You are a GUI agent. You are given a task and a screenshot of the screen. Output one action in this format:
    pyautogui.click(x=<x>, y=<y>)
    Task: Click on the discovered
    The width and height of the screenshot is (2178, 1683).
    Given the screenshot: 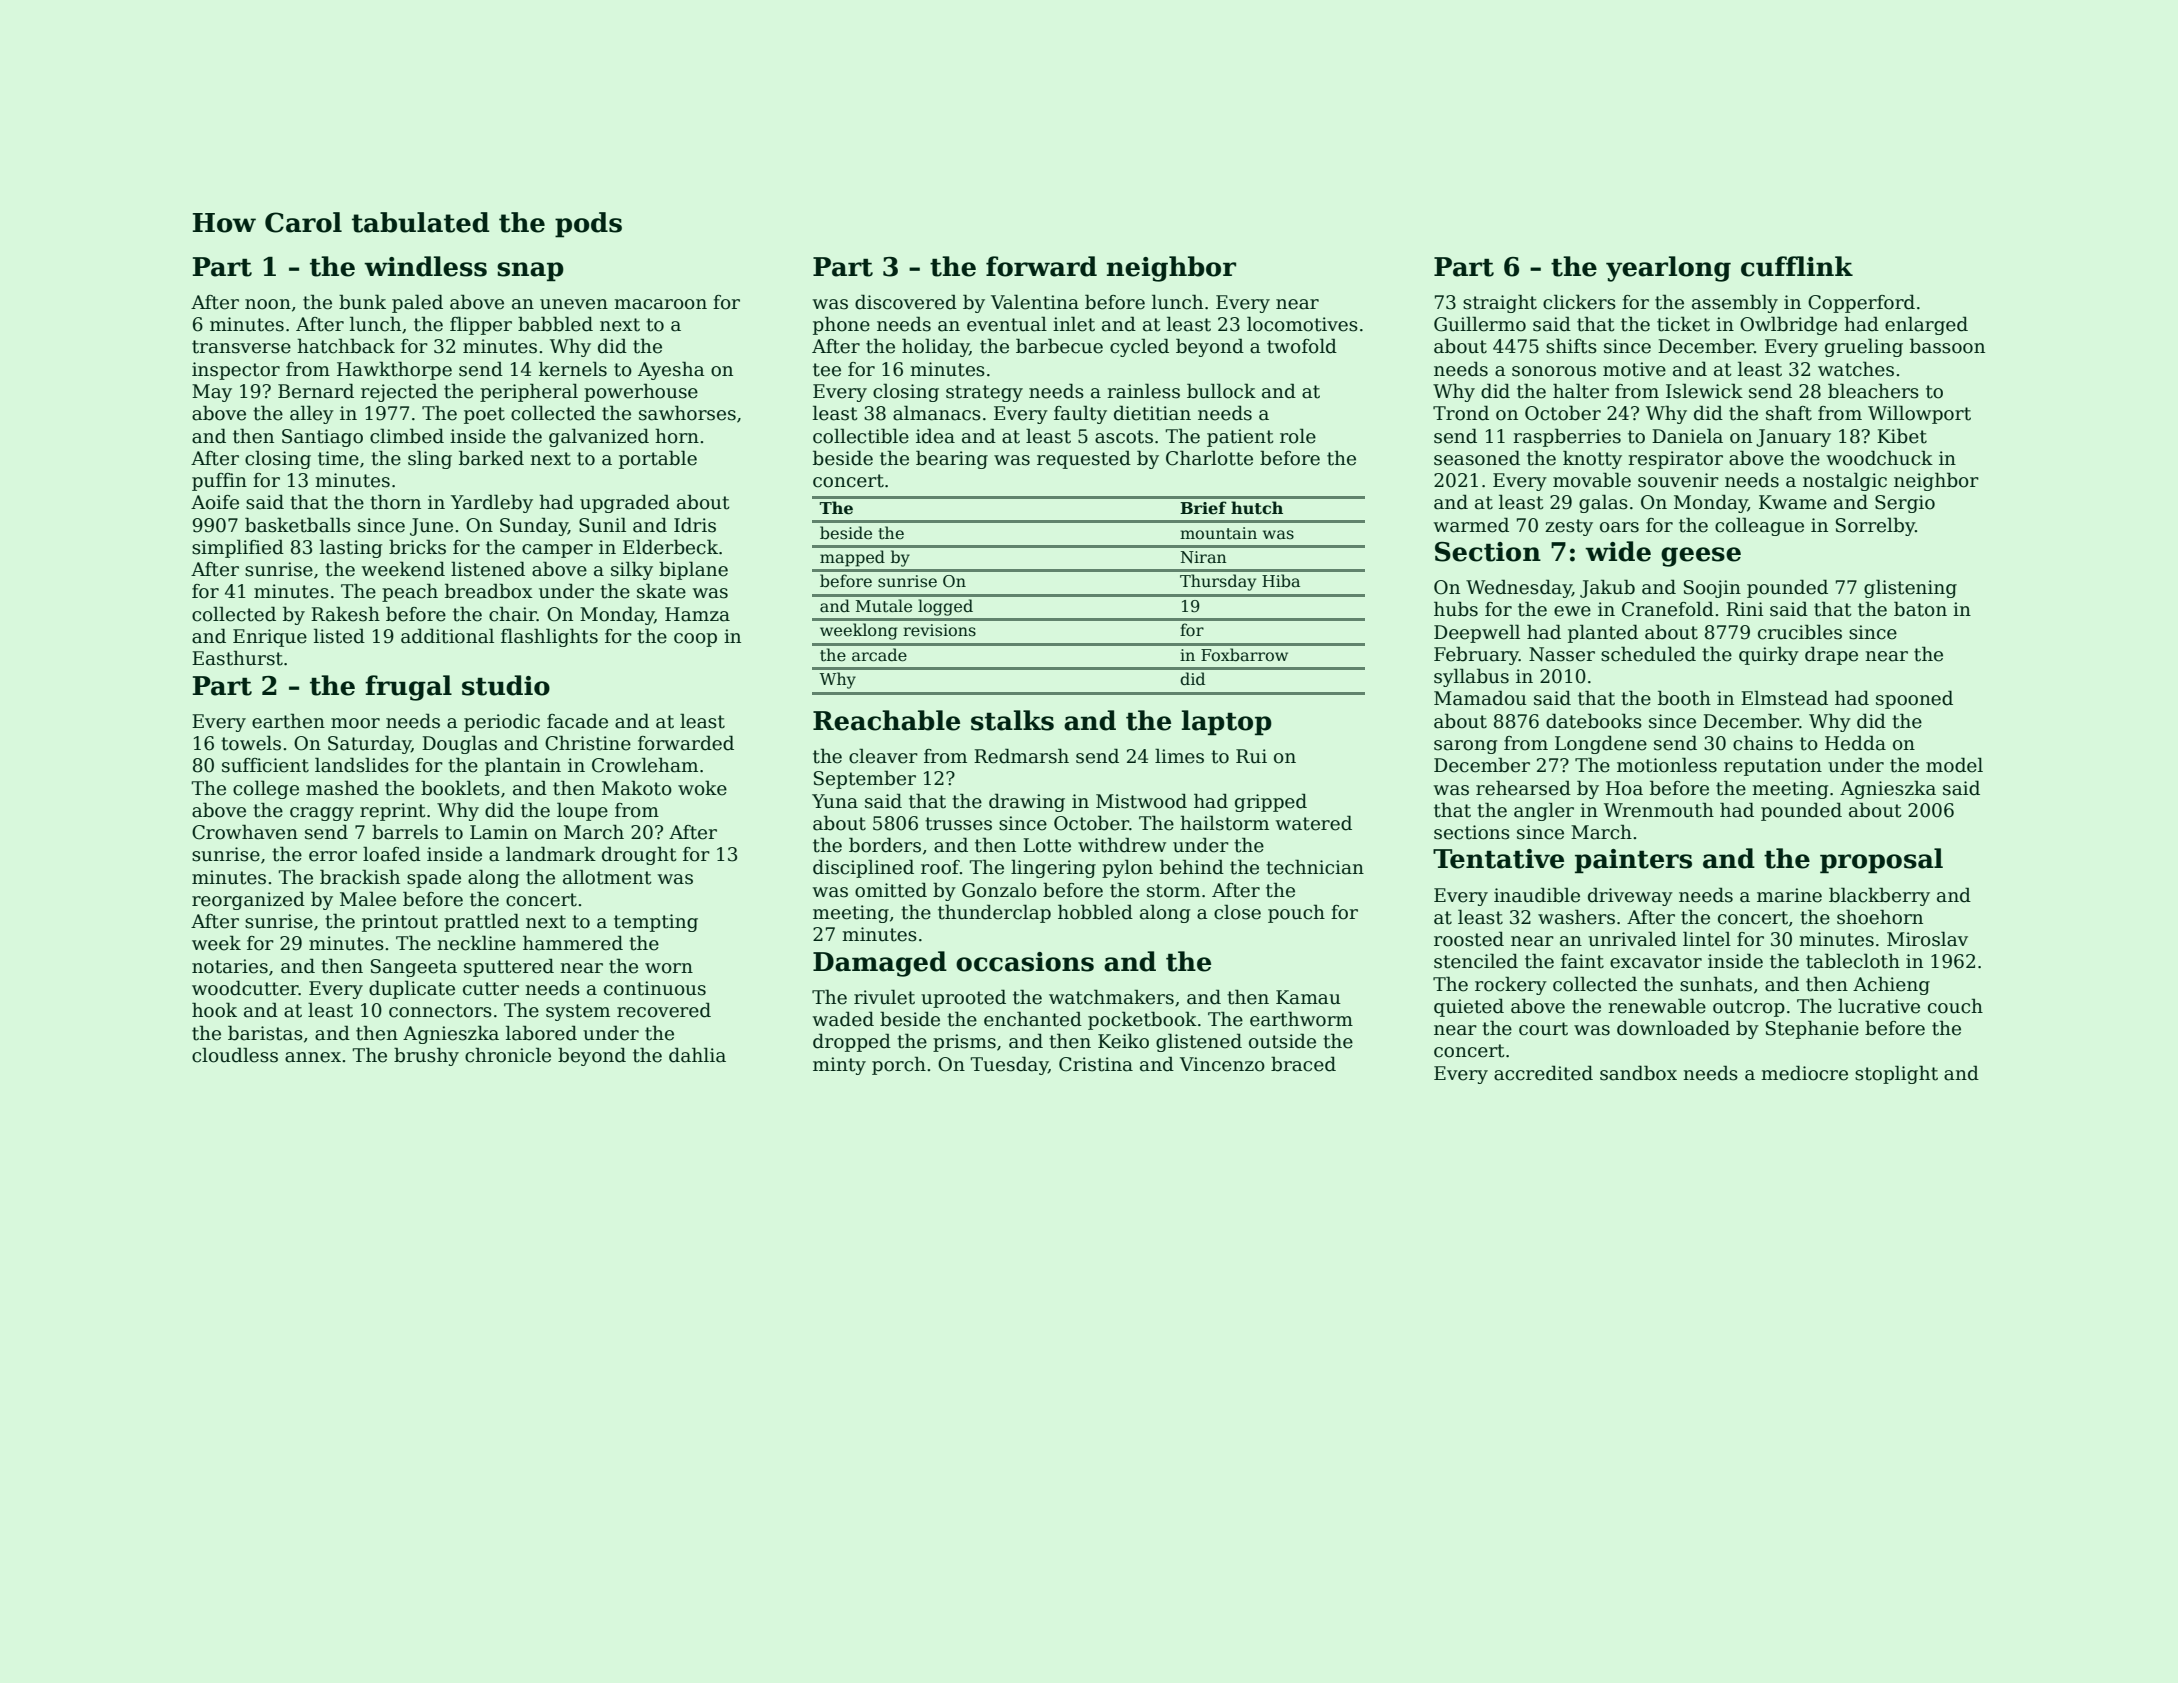 What is the action you would take?
    pyautogui.click(x=906, y=302)
